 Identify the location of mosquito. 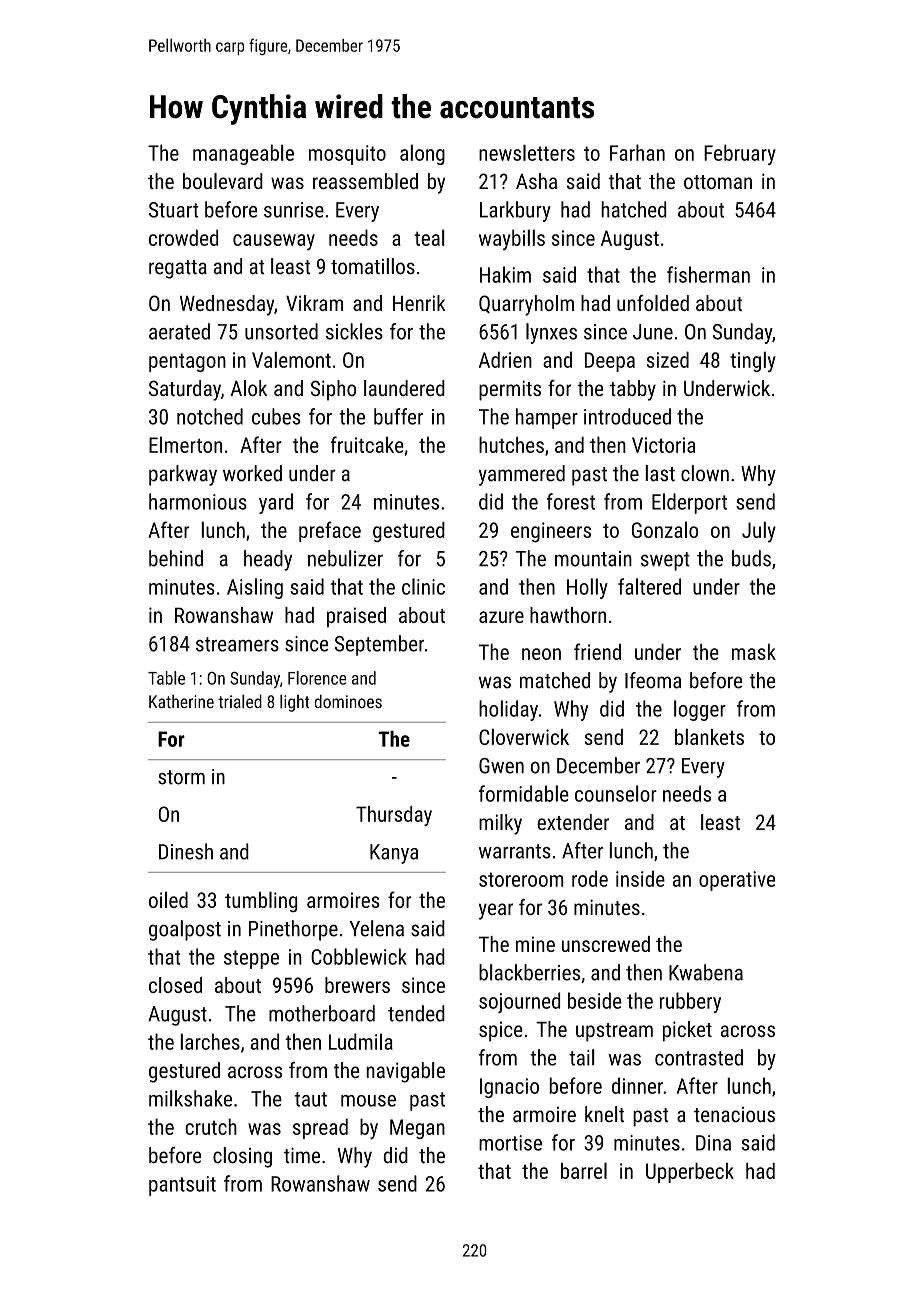
(347, 155).
